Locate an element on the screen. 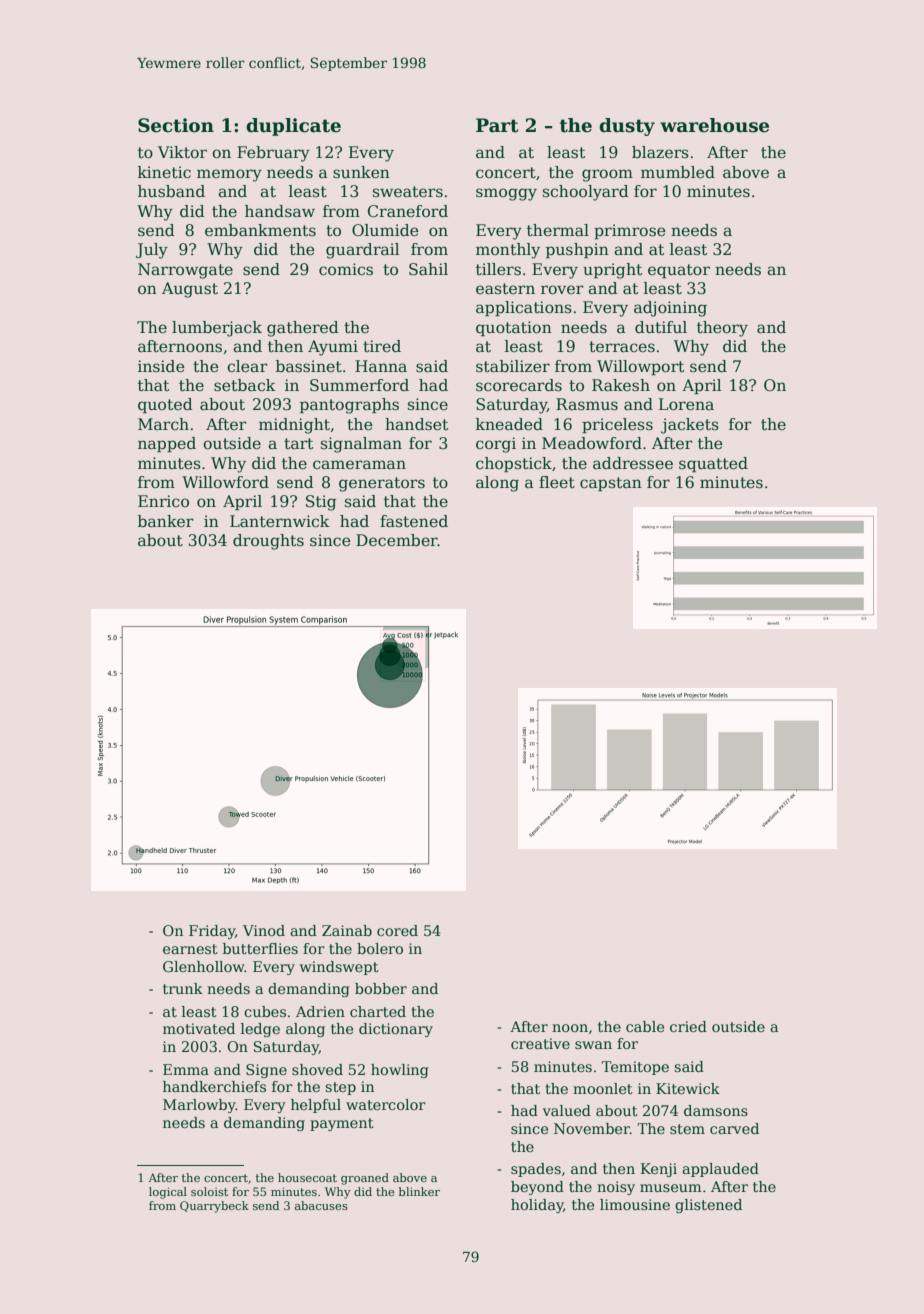 The height and width of the screenshot is (1314, 924). warehouse is located at coordinates (714, 125).
